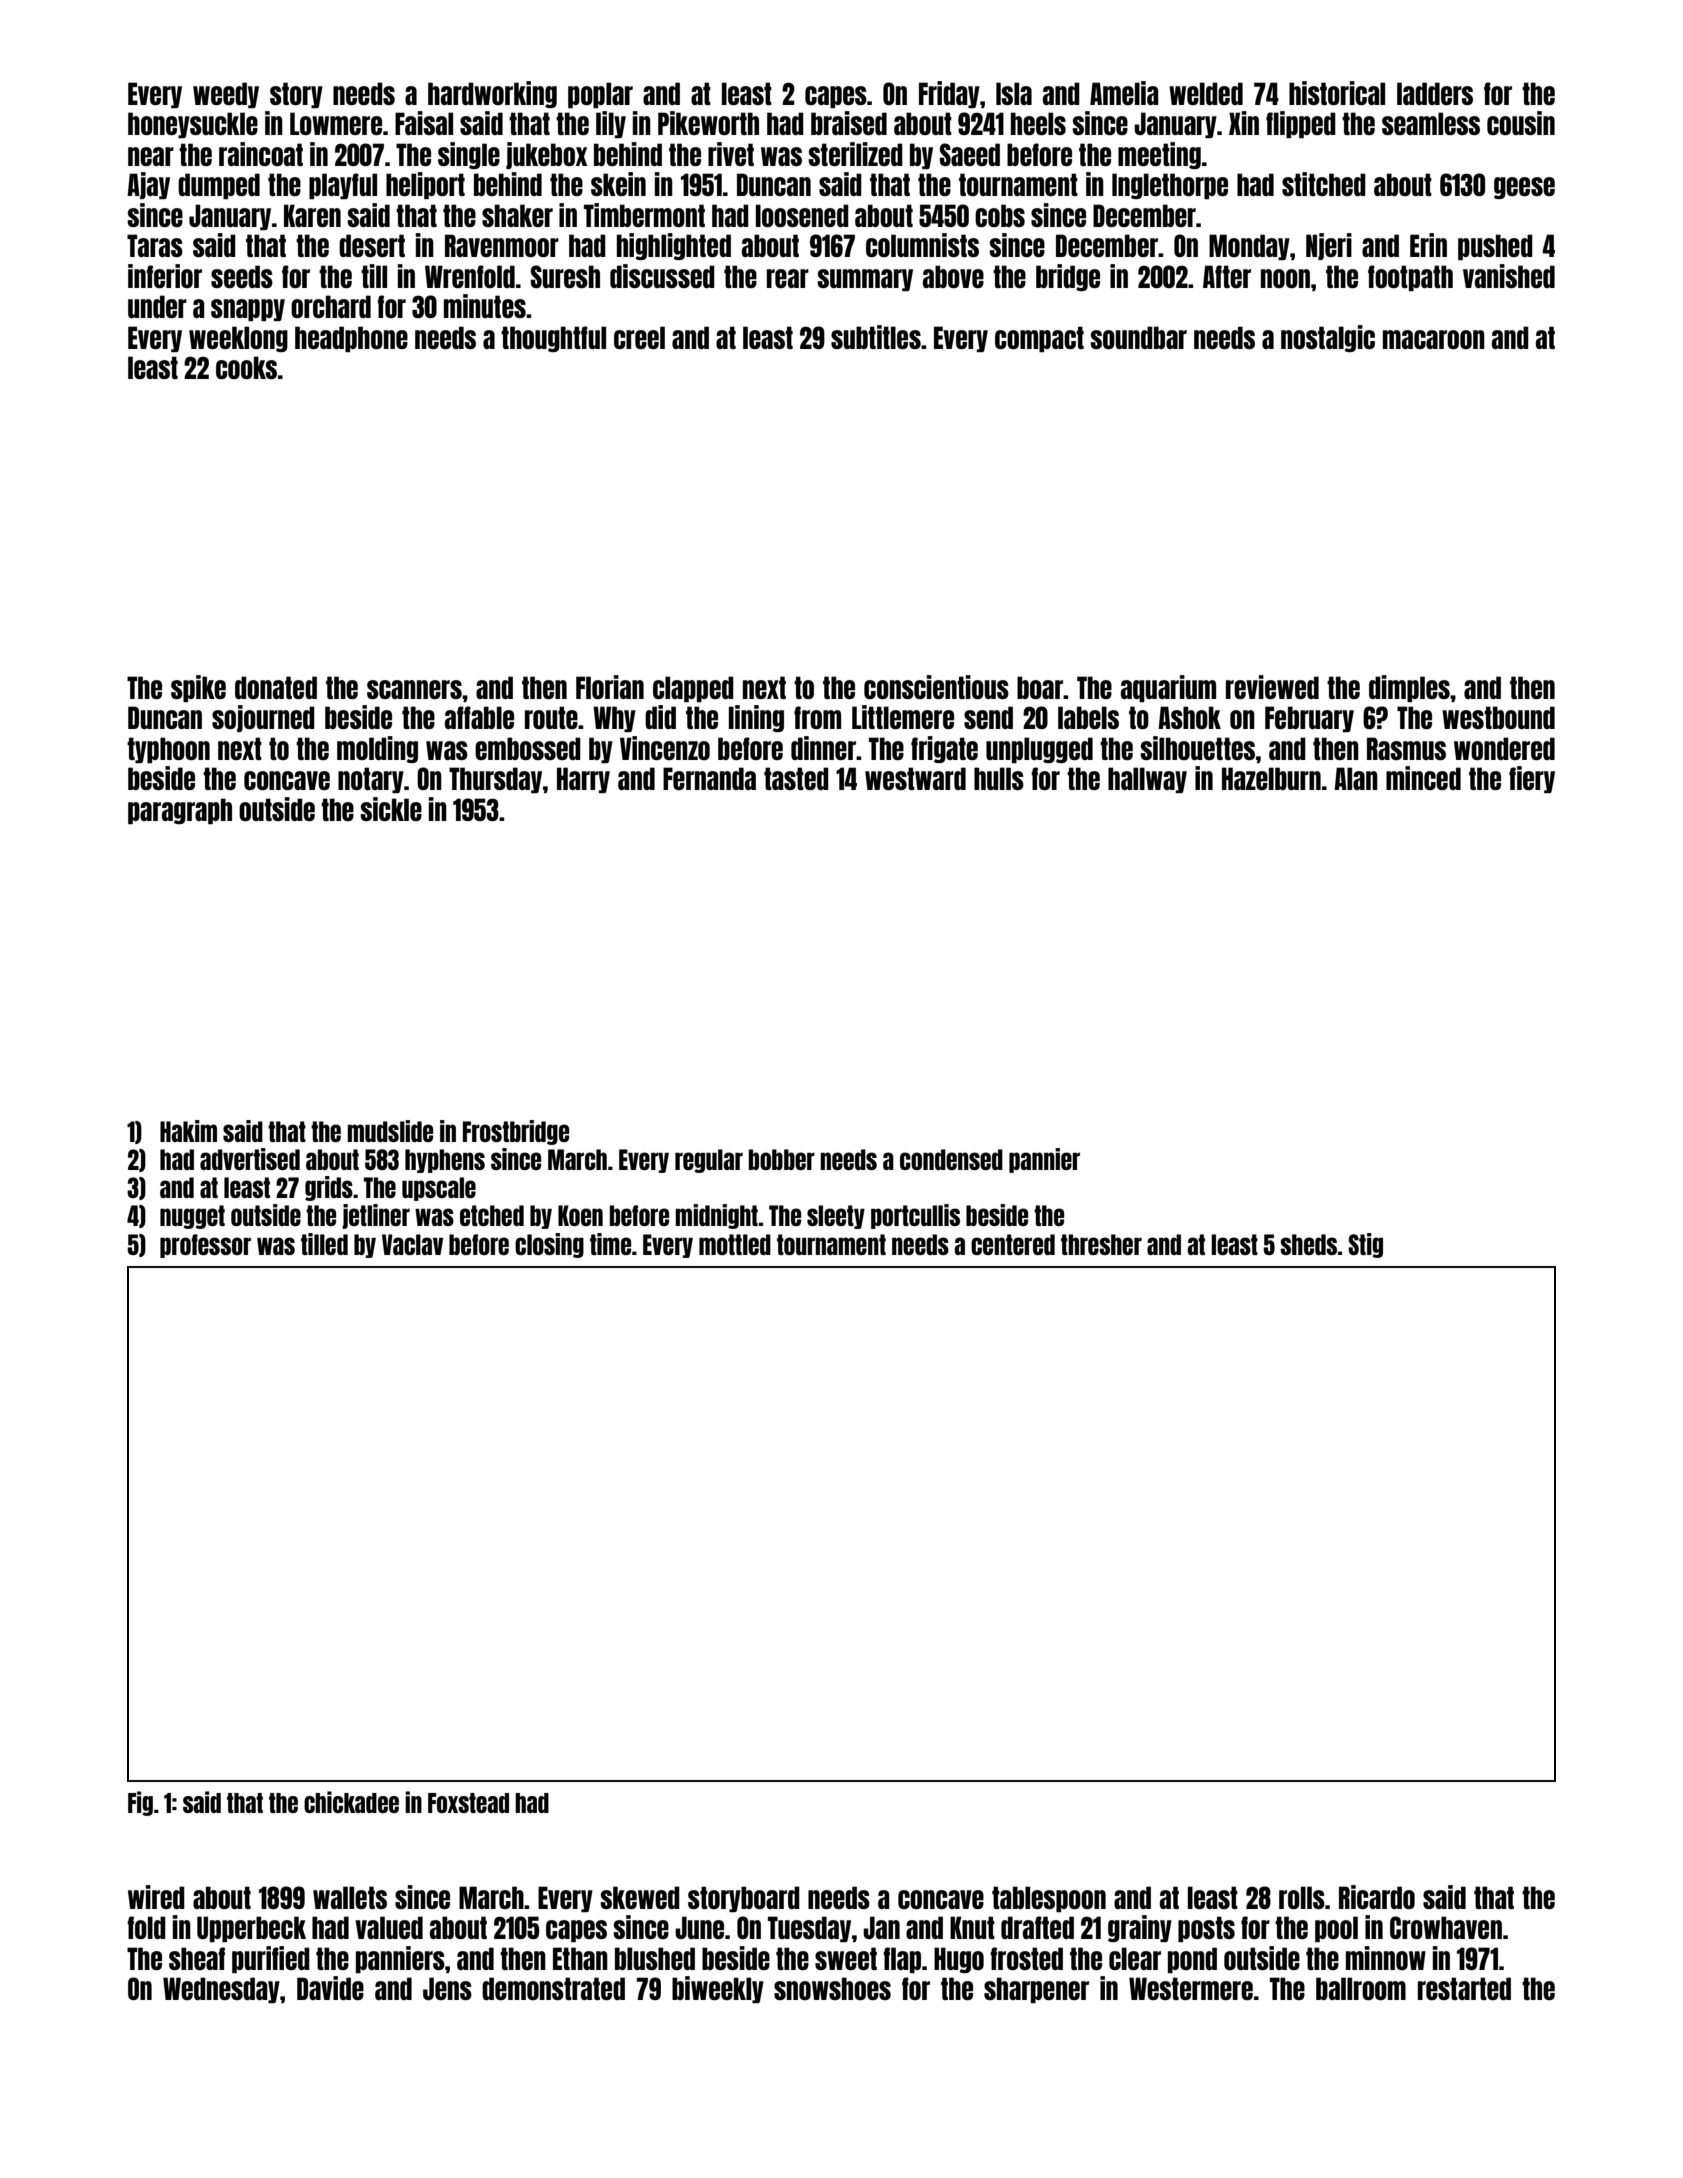 The height and width of the image is (2178, 1683). I want to click on ballroom, so click(1361, 1988).
